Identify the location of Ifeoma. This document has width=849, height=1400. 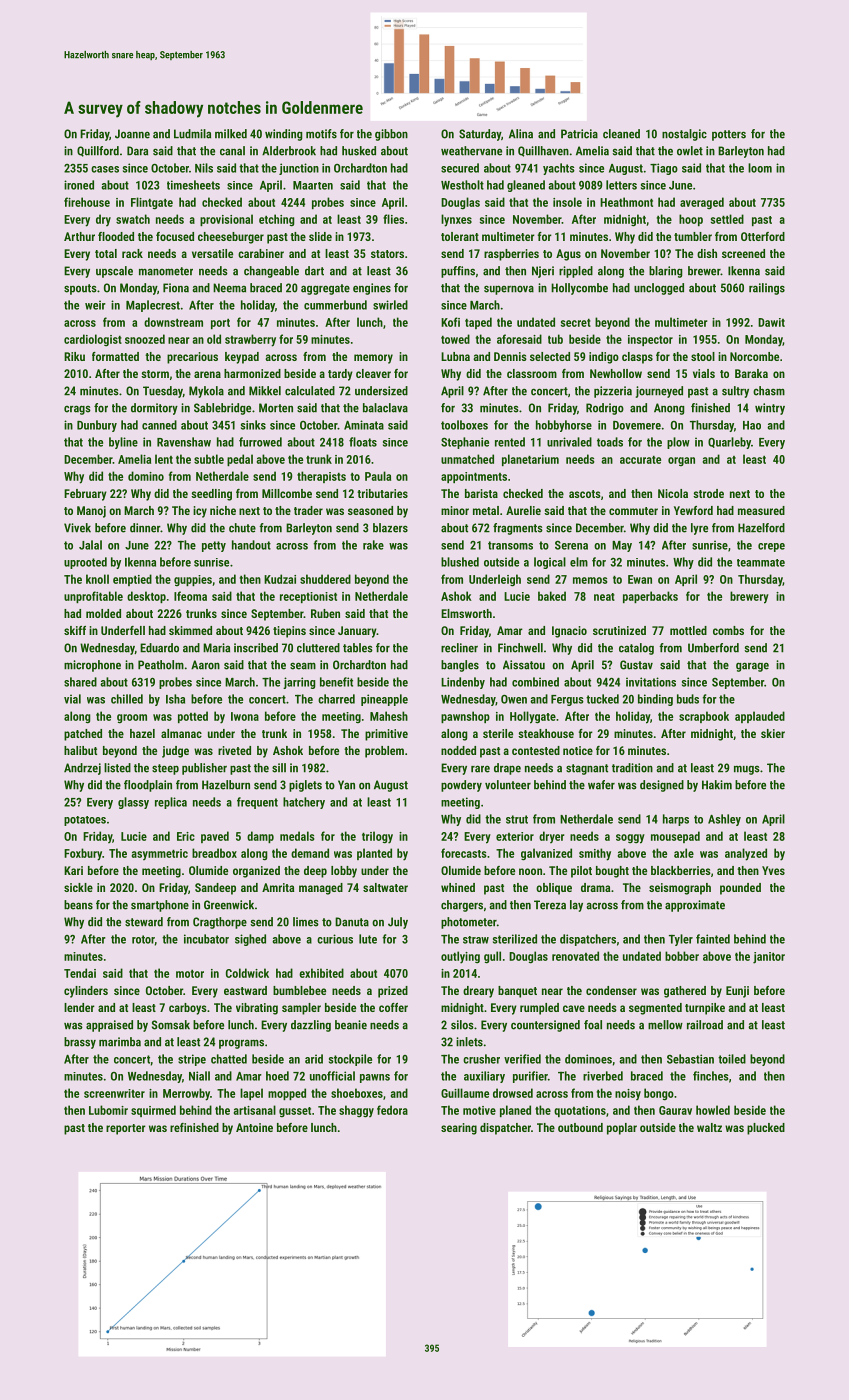
(190, 596).
